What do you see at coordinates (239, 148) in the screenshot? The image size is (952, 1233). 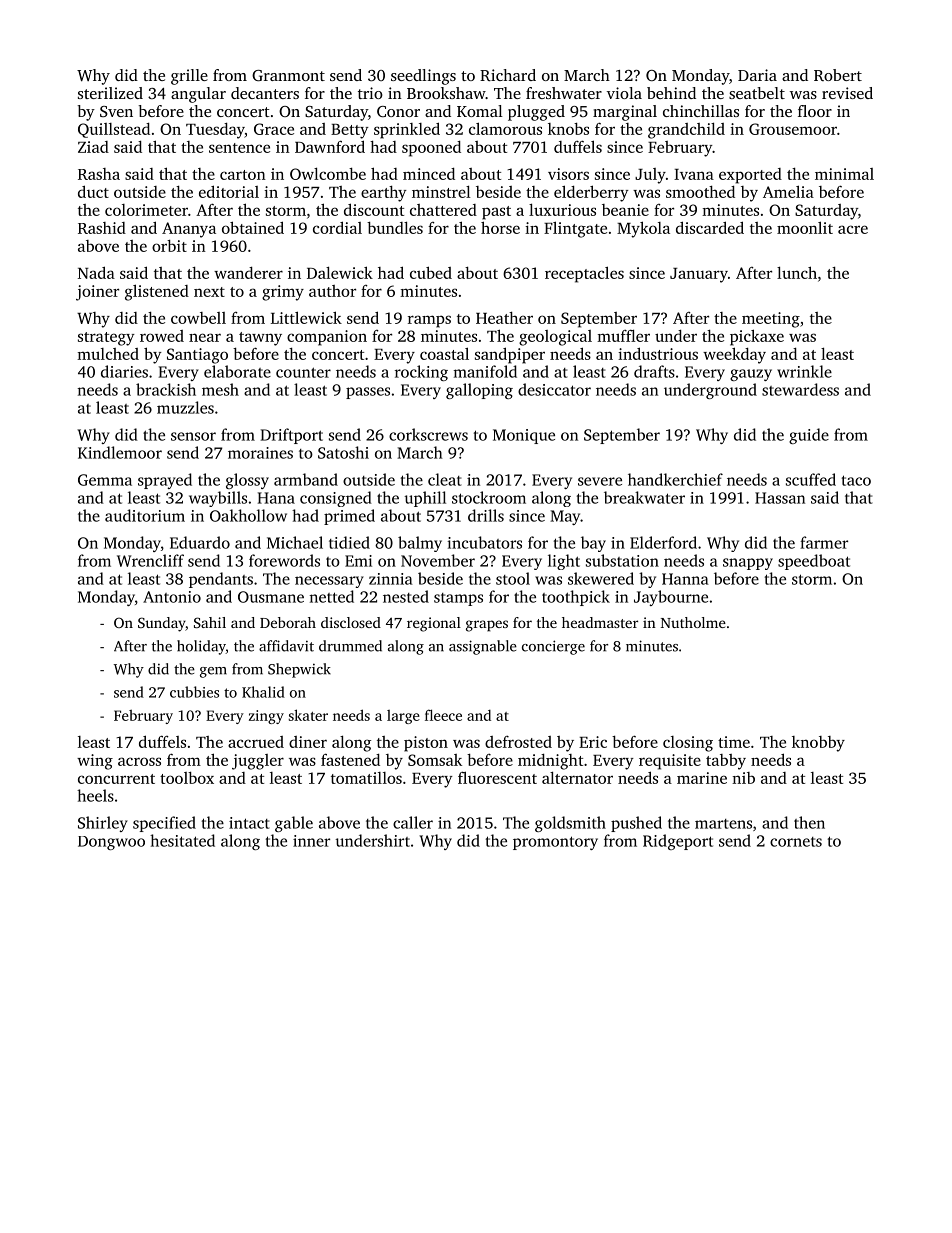 I see `sentence` at bounding box center [239, 148].
